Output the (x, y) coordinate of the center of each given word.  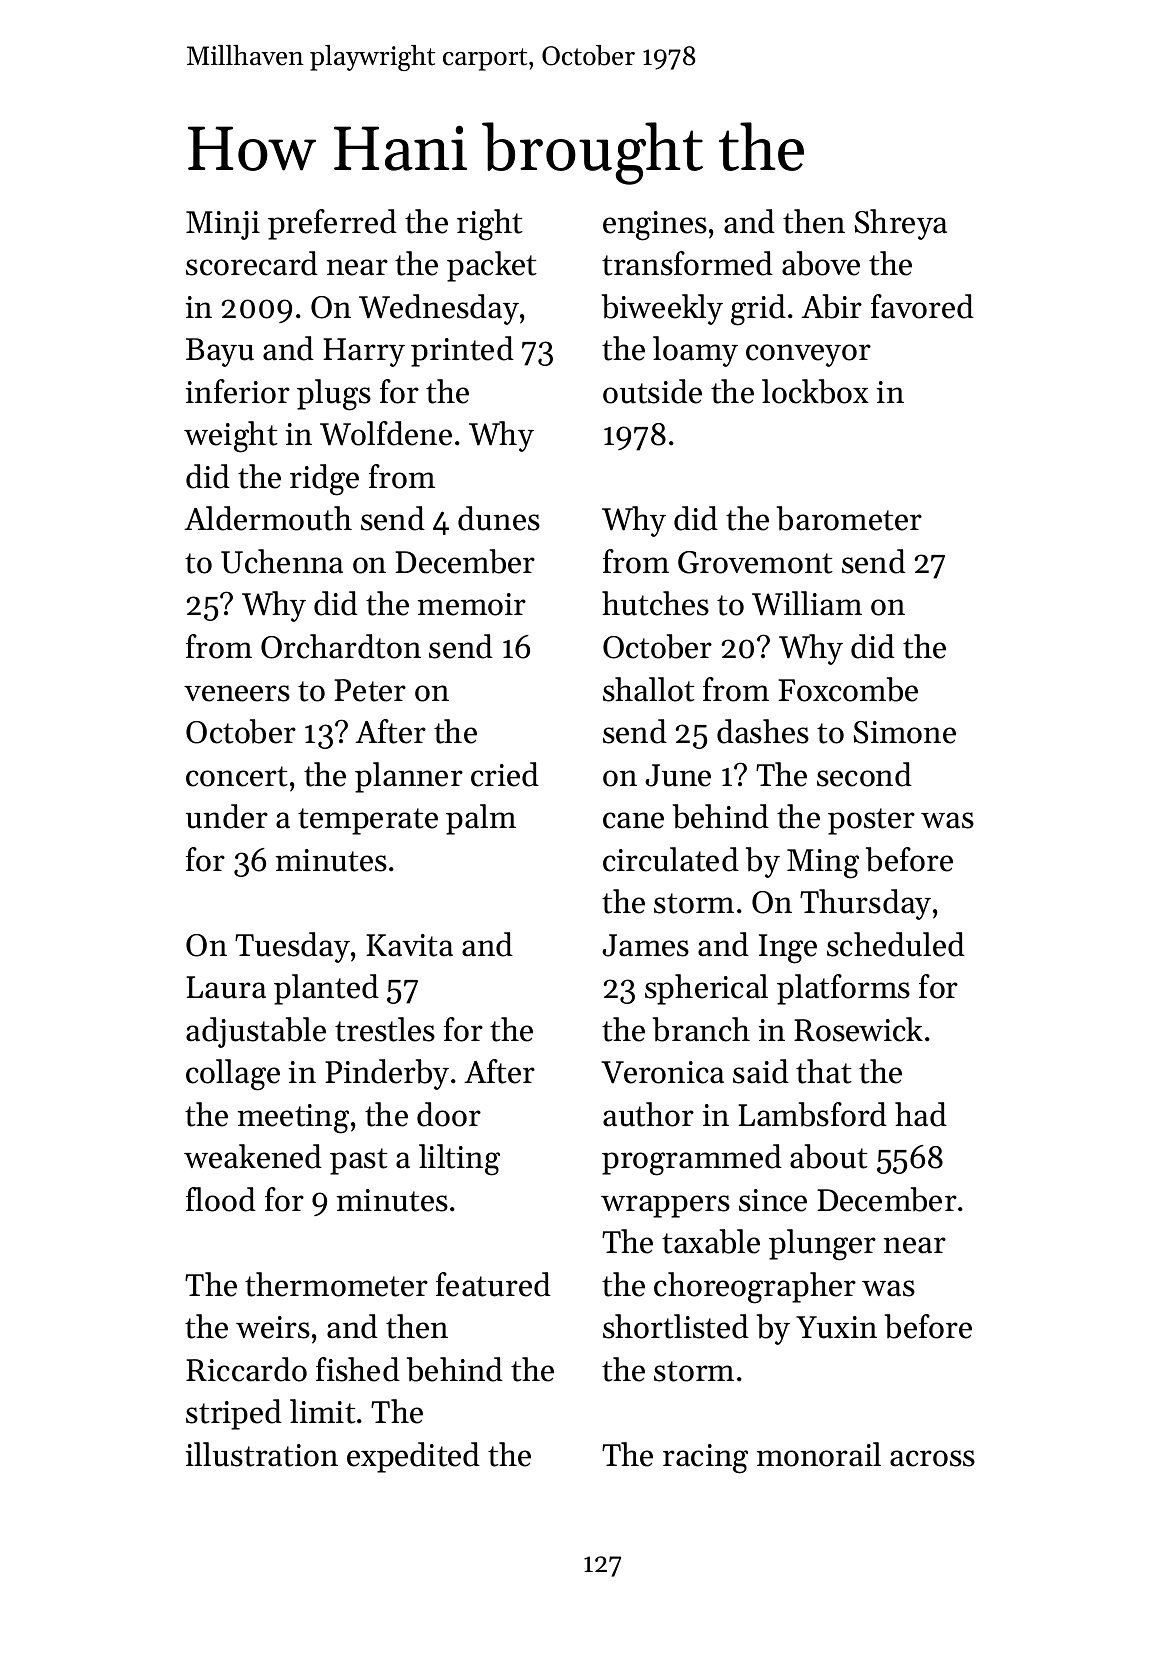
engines (655, 226)
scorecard (252, 263)
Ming (823, 864)
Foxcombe (848, 689)
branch (701, 1029)
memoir (472, 604)
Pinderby (387, 1074)
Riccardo (246, 1369)
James (645, 945)
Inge (788, 949)
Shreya (900, 224)
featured (493, 1284)
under (227, 816)
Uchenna (282, 561)
